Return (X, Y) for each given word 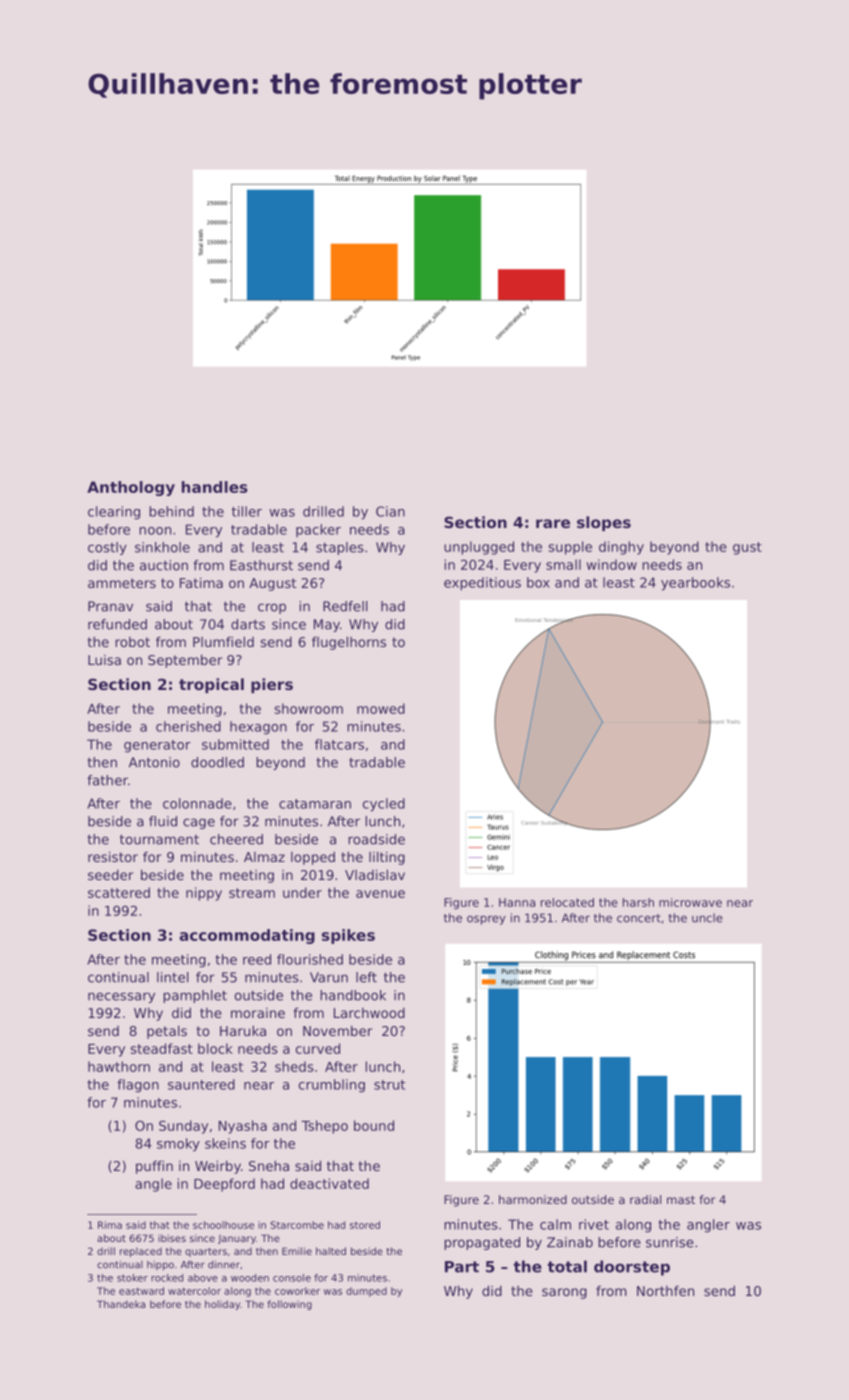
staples (340, 548)
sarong (564, 1293)
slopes (604, 523)
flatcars (339, 744)
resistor (113, 856)
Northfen (665, 1290)
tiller (247, 511)
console (292, 1278)
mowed (381, 708)
